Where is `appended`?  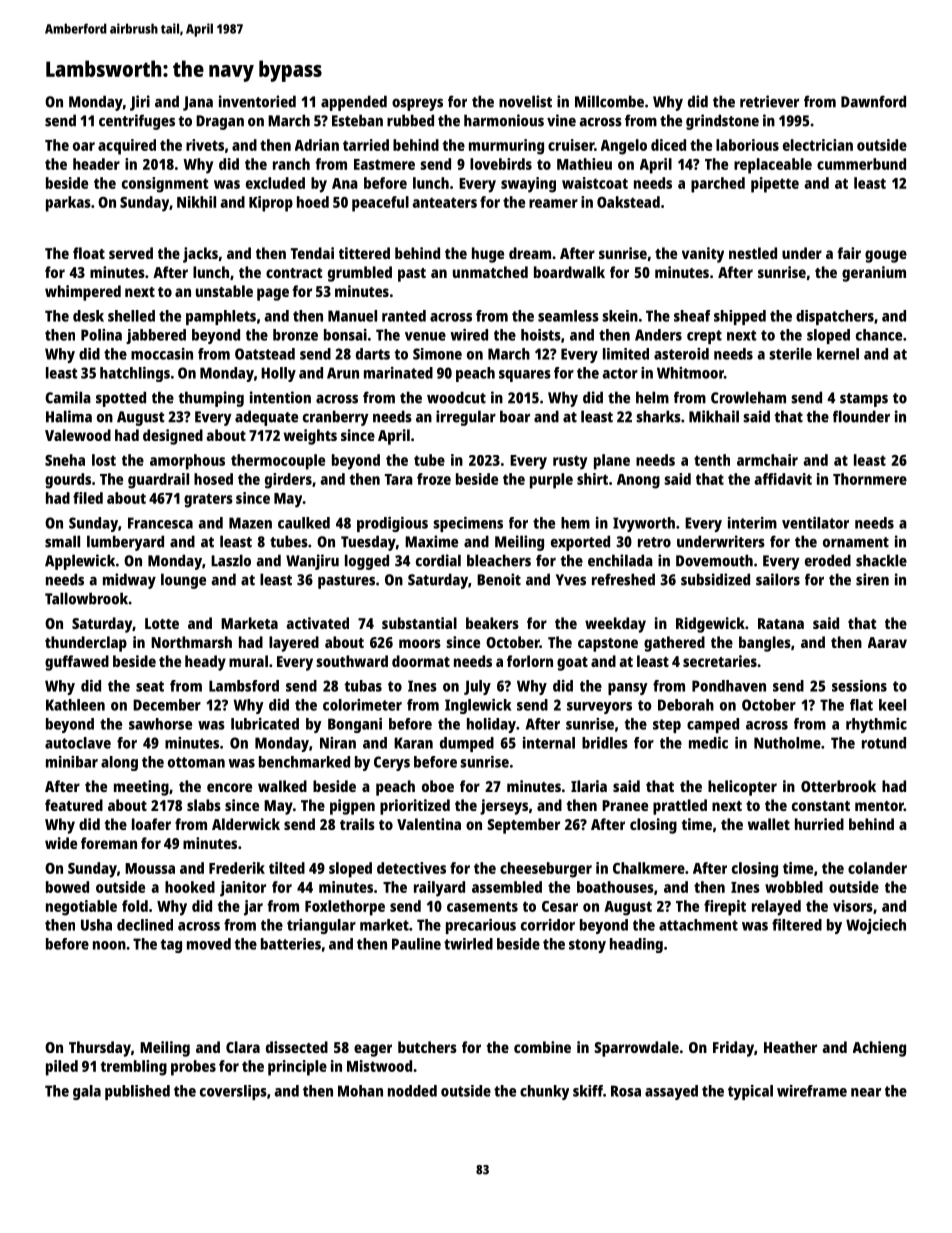
appended is located at coordinates (354, 103).
